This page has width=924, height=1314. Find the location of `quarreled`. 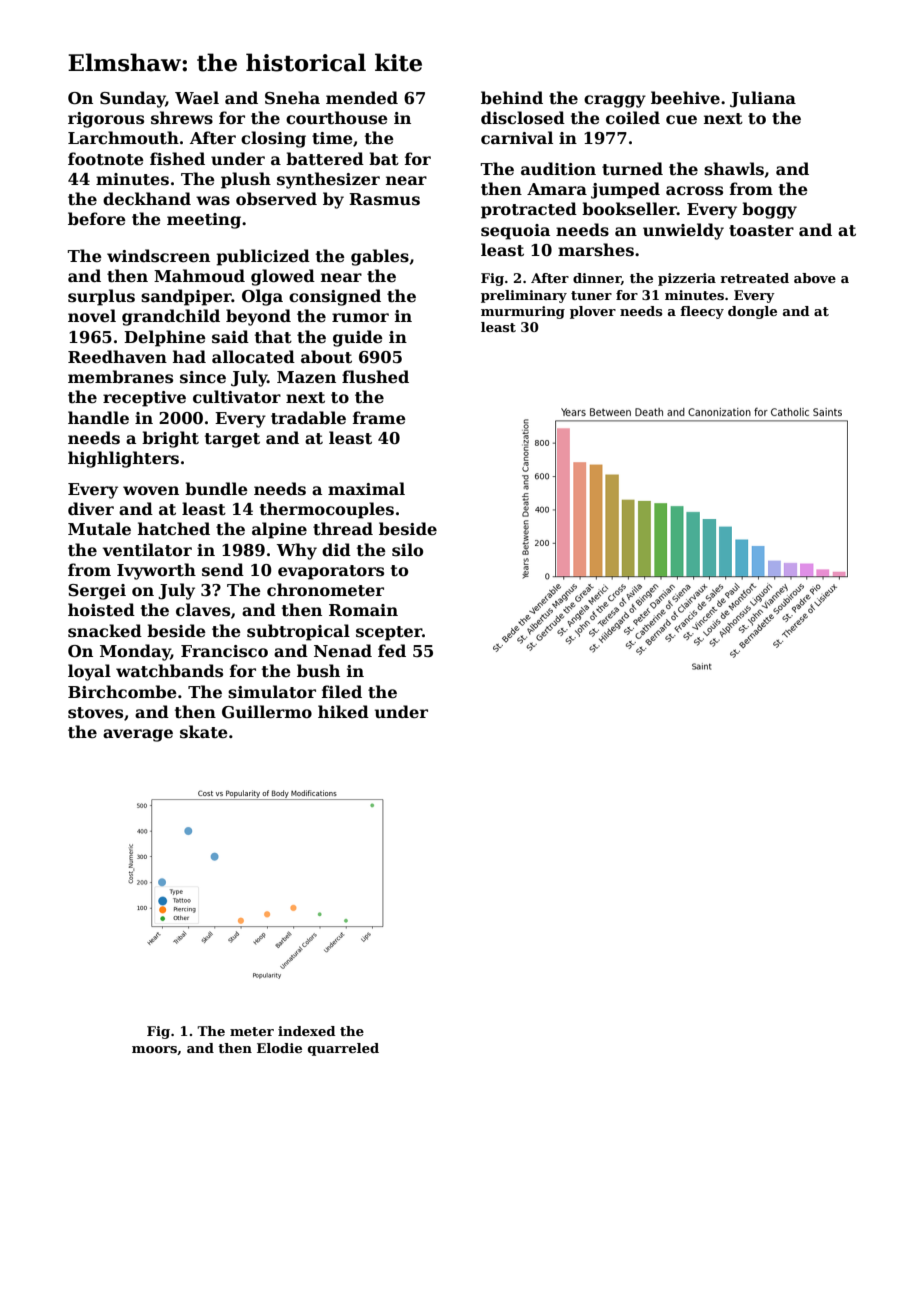

quarreled is located at coordinates (343, 1049).
